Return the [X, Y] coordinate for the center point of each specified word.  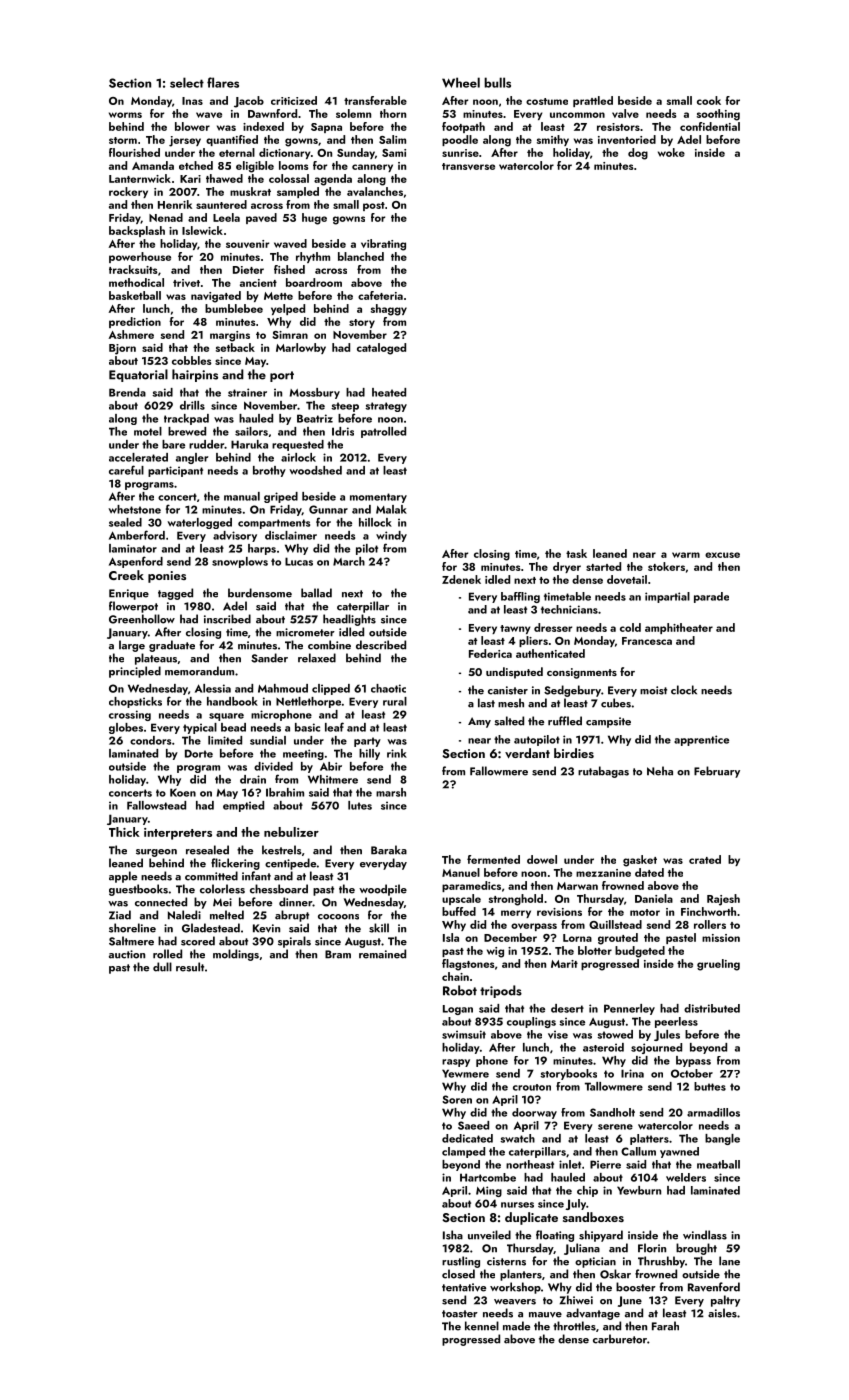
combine [329, 645]
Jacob [249, 102]
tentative [464, 1287]
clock [684, 690]
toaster [460, 1314]
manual [242, 496]
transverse [468, 166]
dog [638, 154]
